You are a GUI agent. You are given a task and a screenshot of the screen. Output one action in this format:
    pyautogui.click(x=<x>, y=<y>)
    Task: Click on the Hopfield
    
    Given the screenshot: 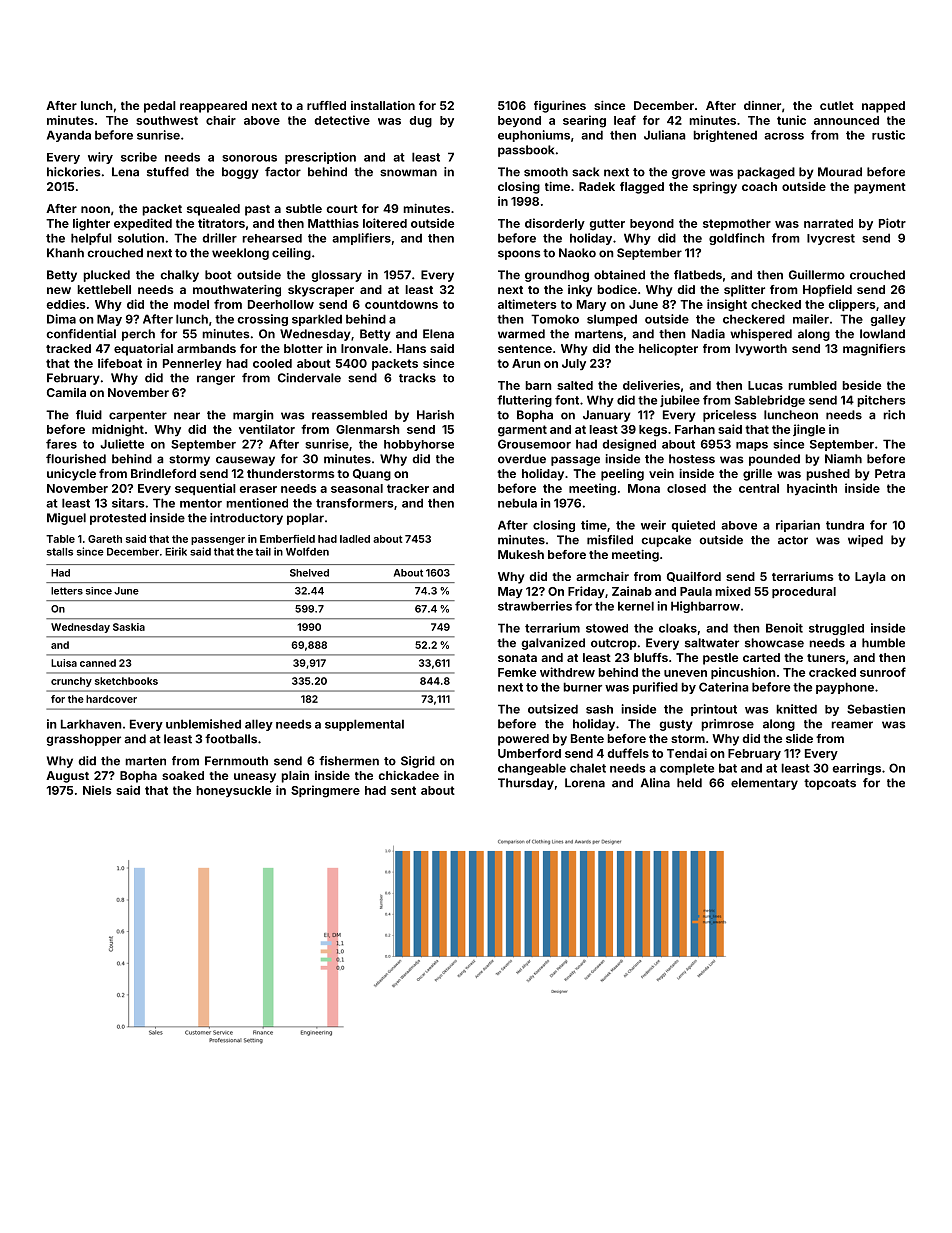 What is the action you would take?
    pyautogui.click(x=827, y=291)
